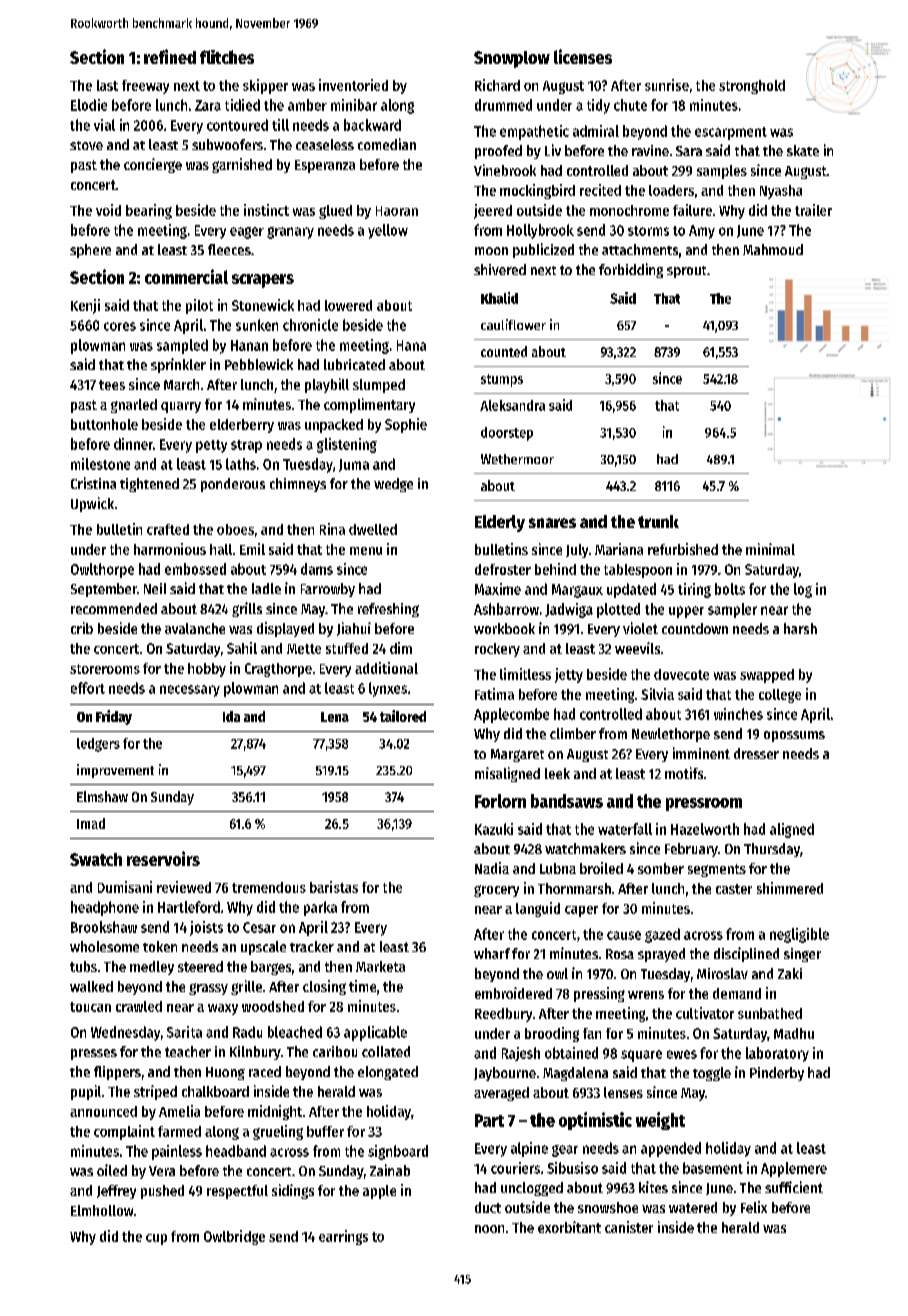 The image size is (908, 1316). Describe the element at coordinates (387, 144) in the screenshot. I see `comedian` at that location.
